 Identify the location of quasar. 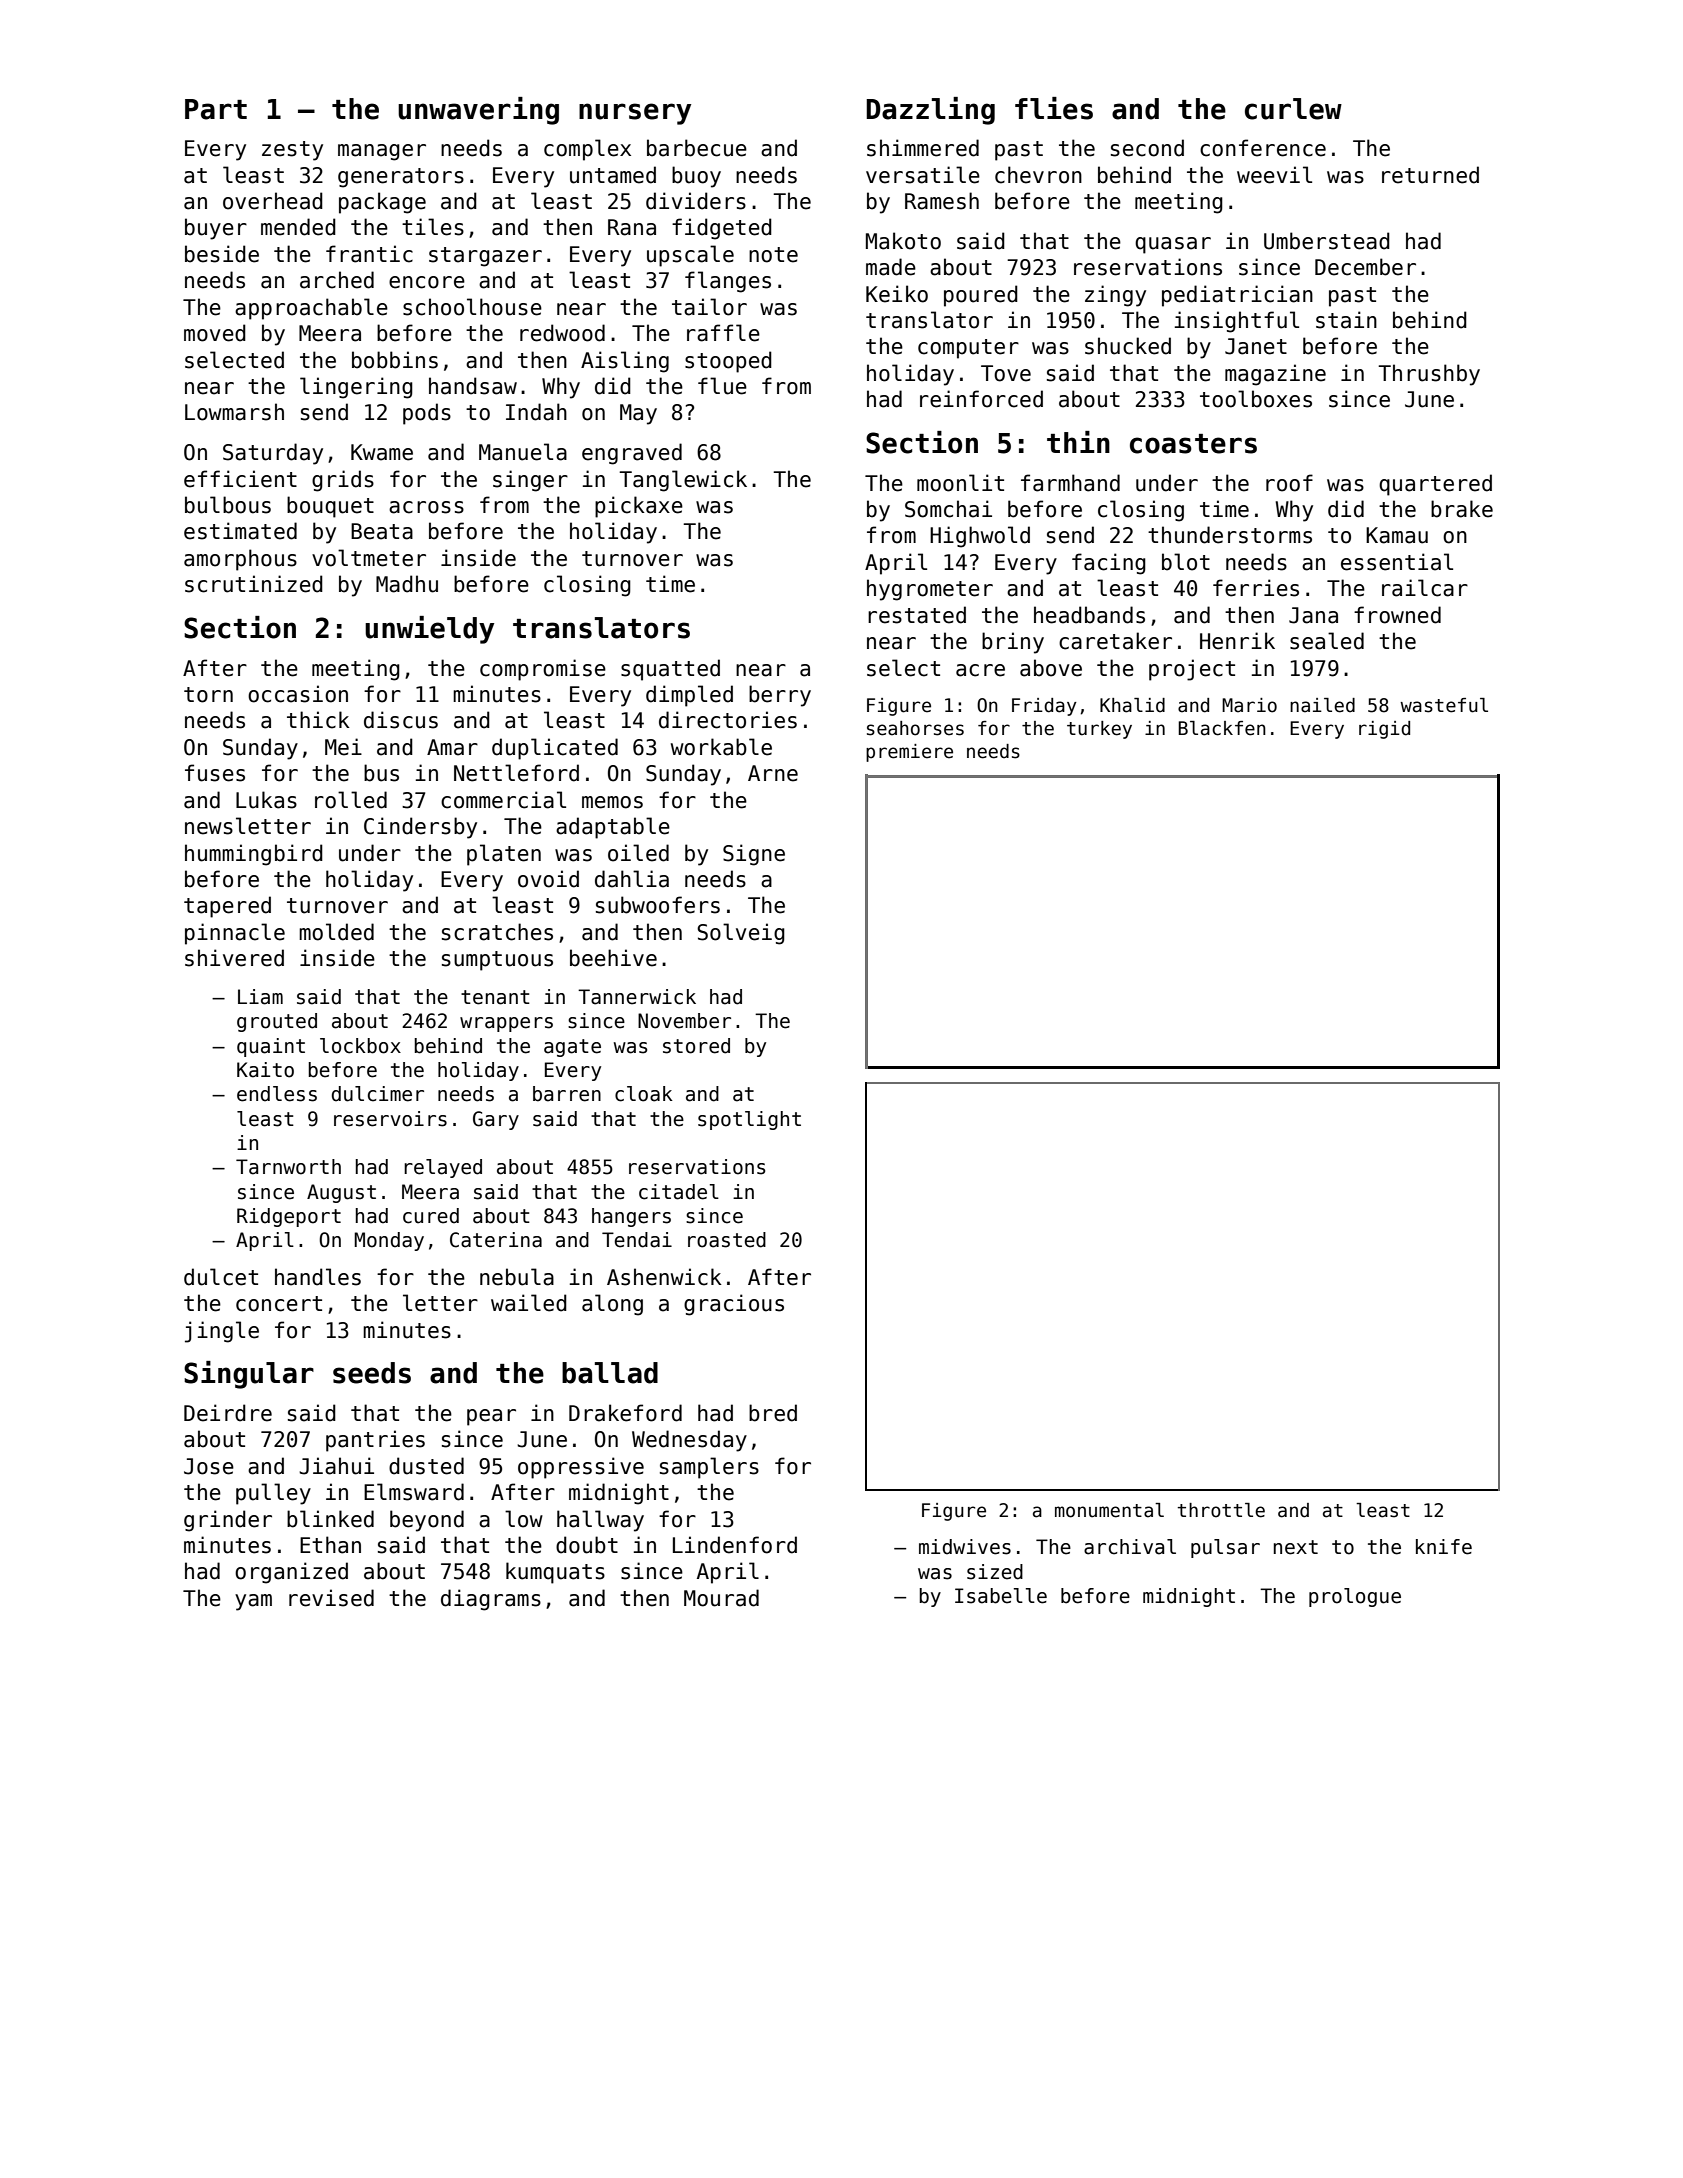
(1173, 245).
